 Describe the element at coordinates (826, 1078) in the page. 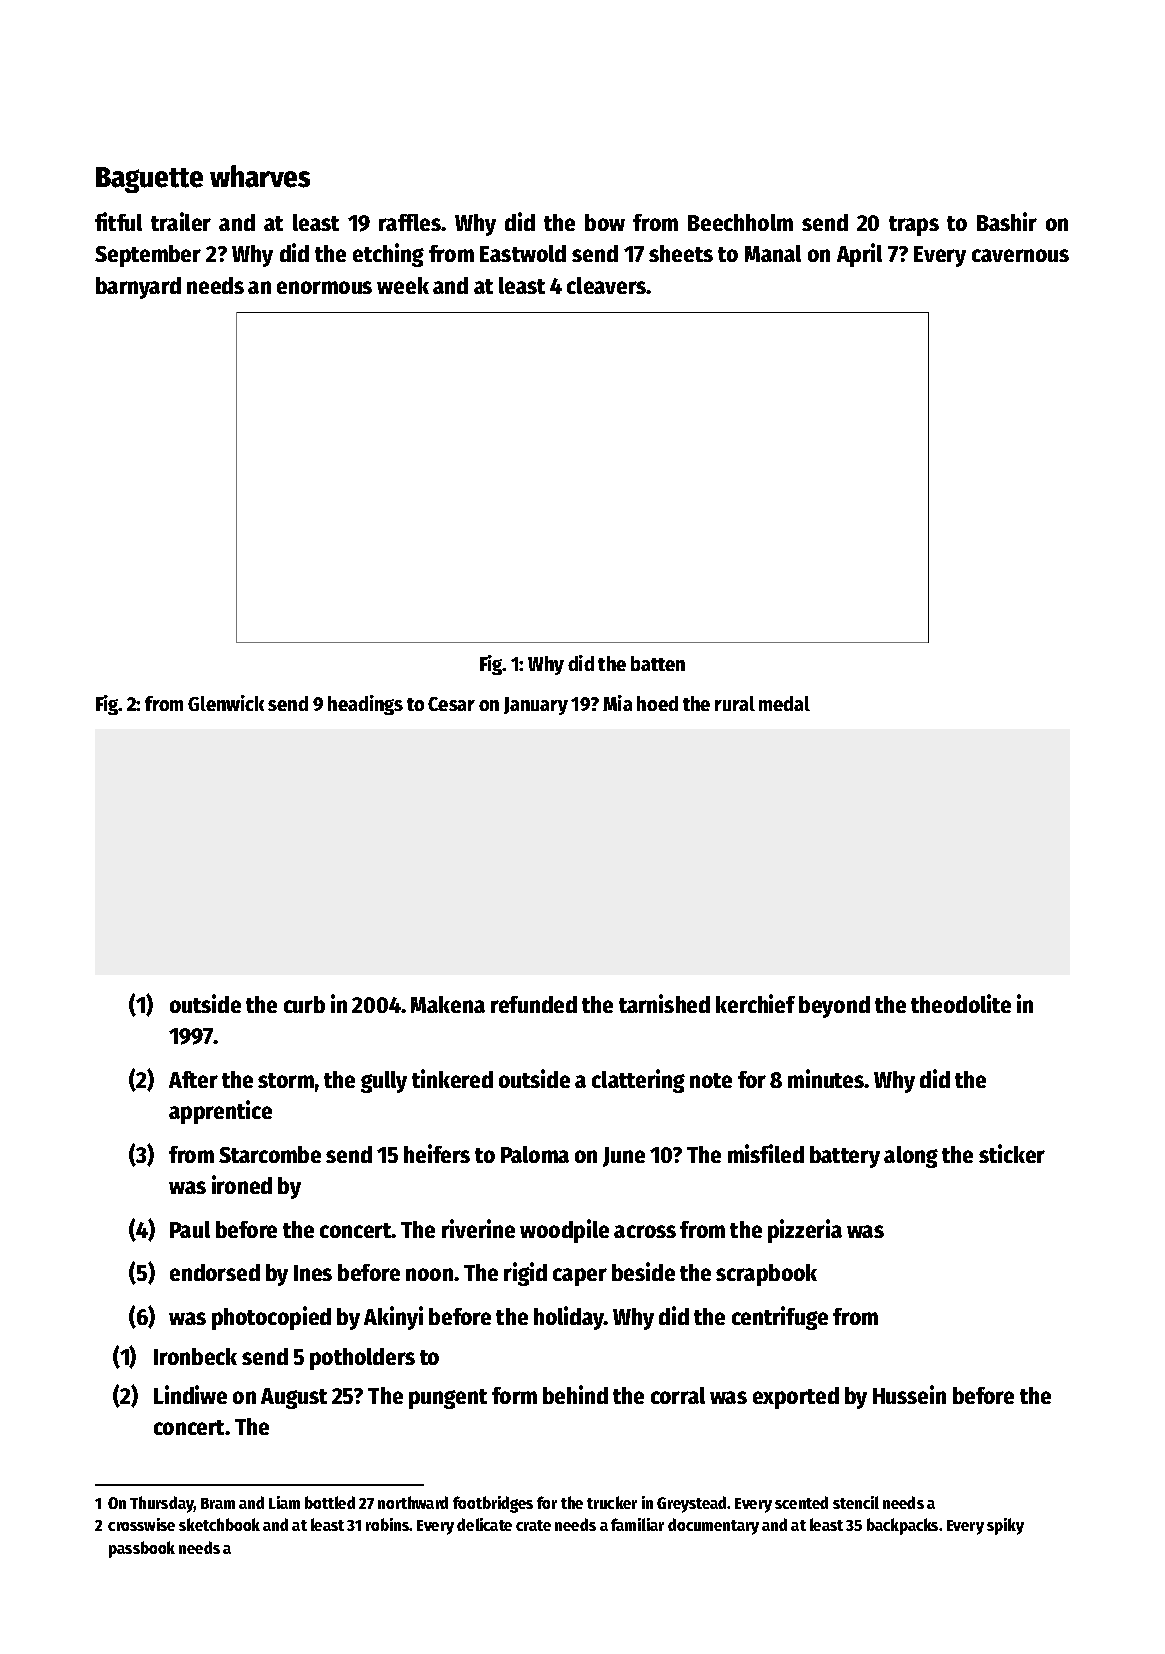

I see `minutes` at that location.
